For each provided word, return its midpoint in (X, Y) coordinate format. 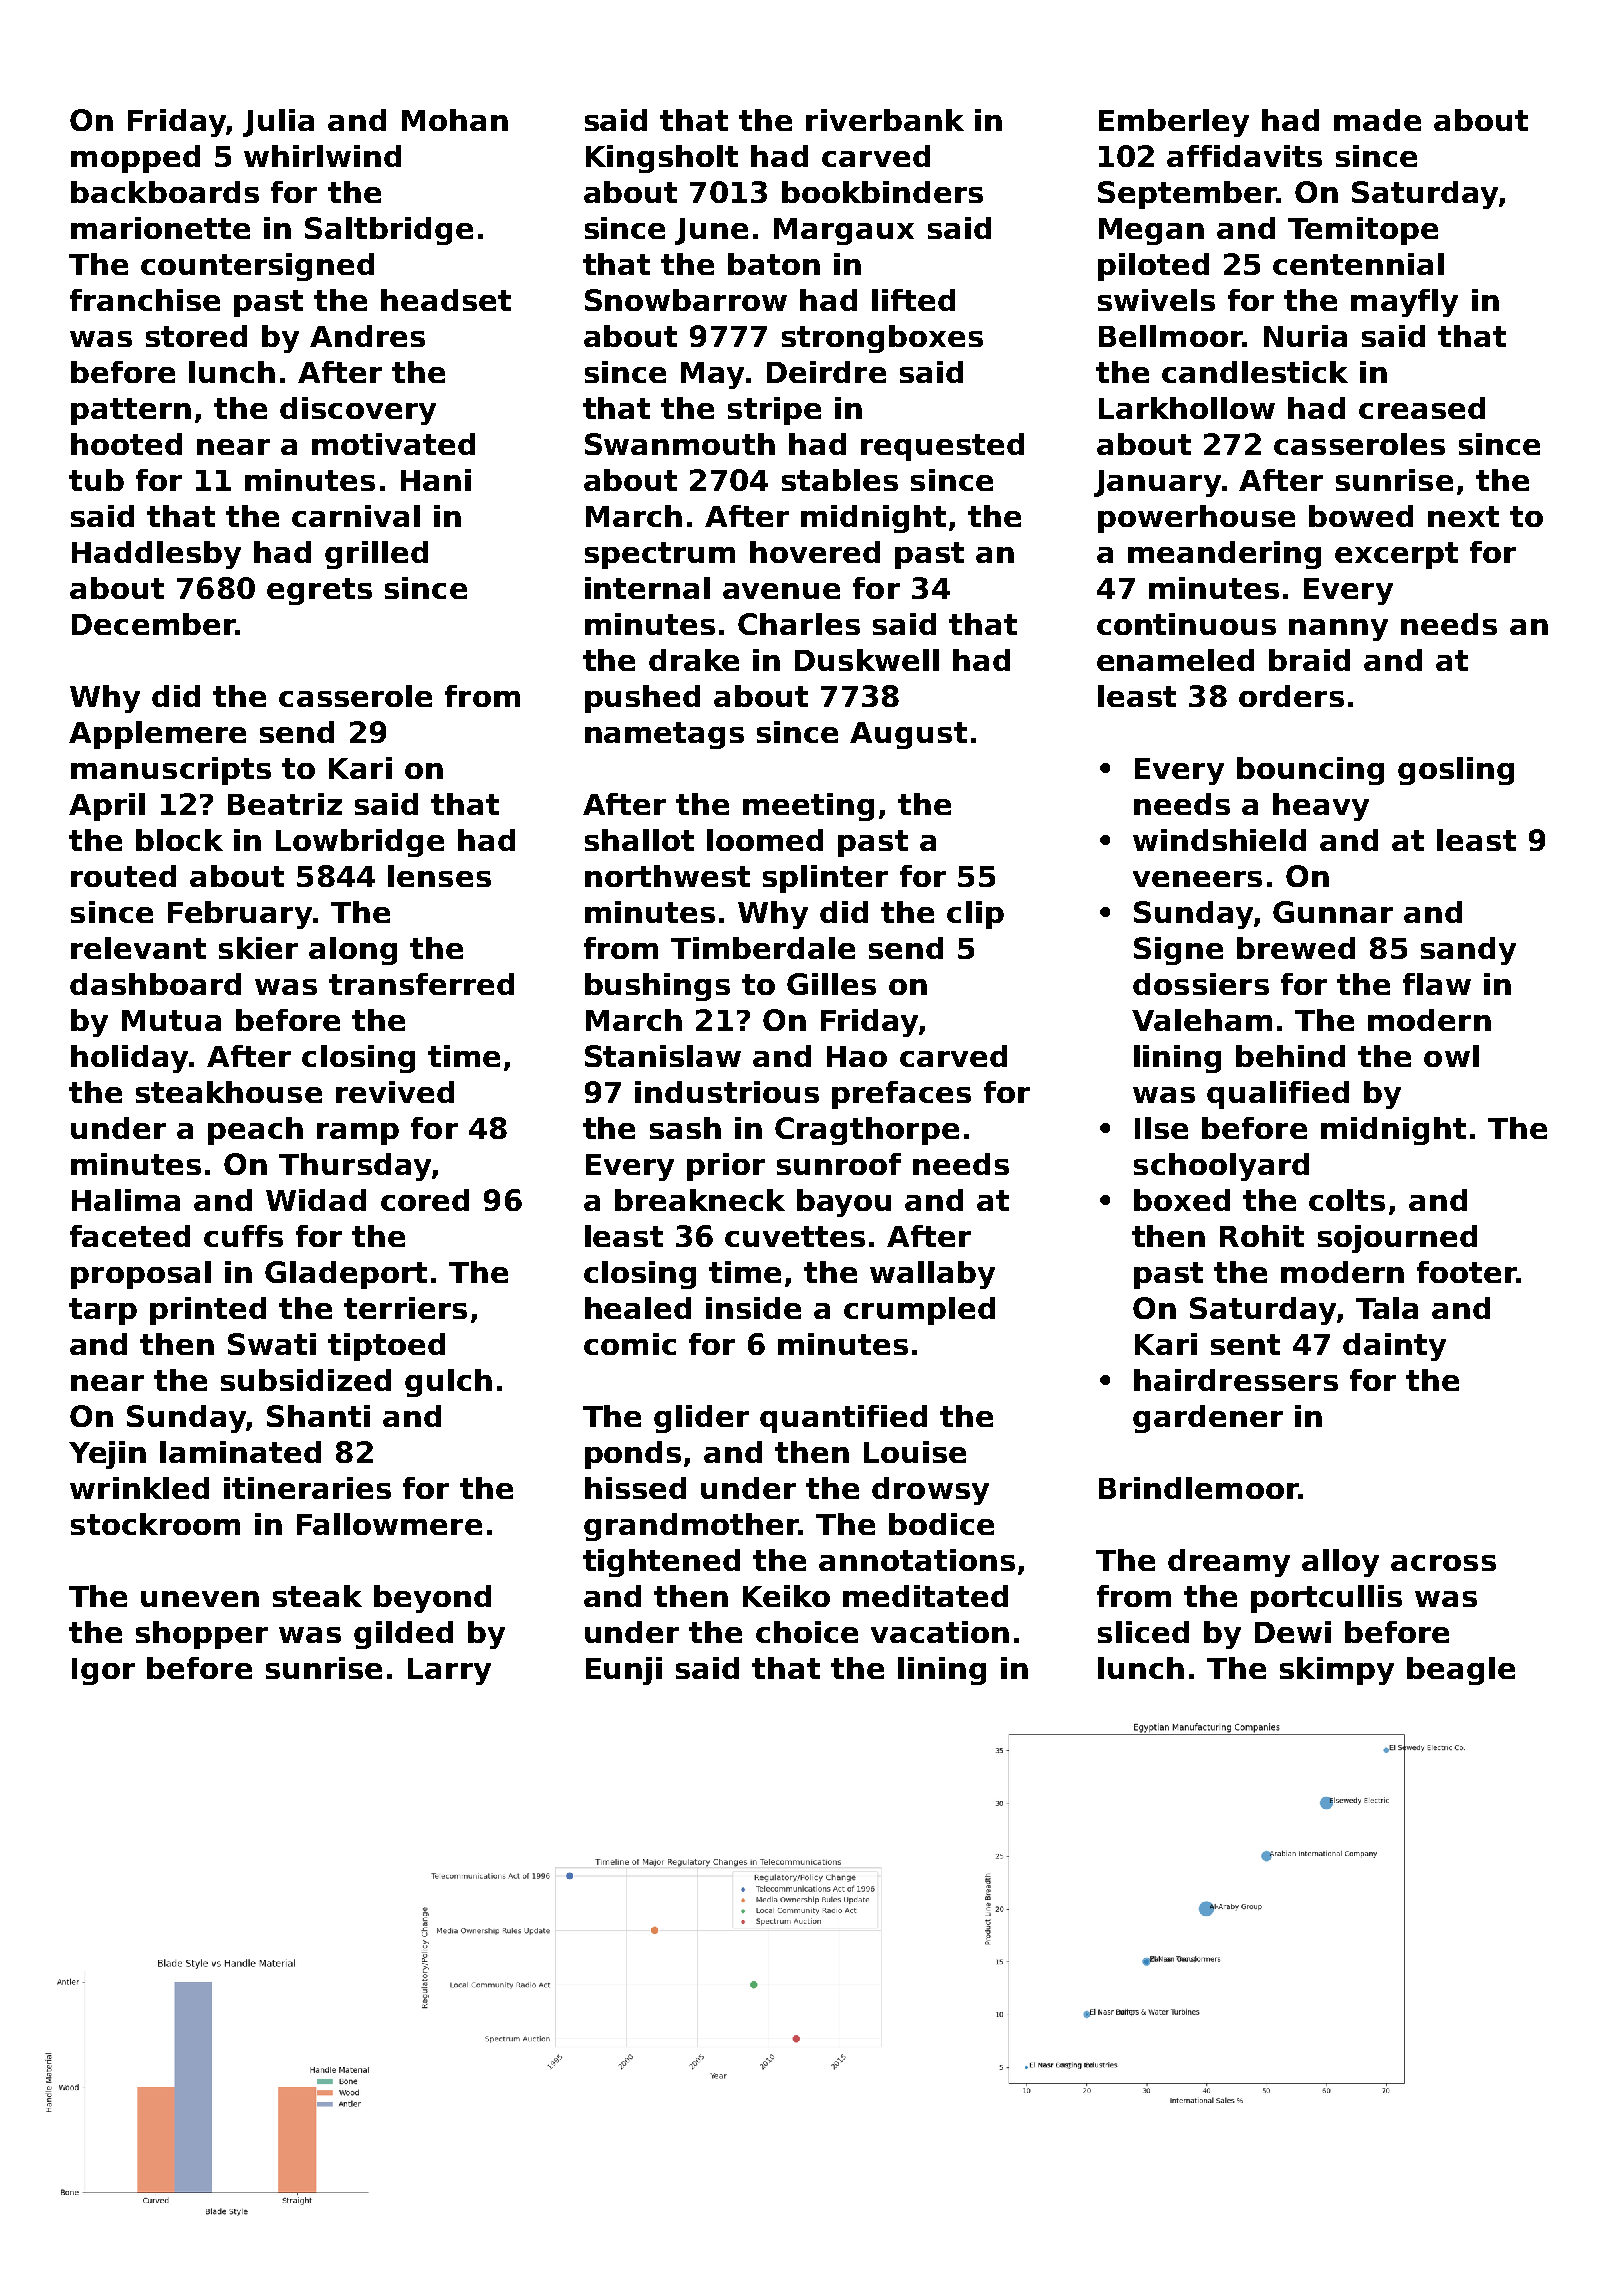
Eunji (624, 1671)
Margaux (844, 231)
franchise (145, 300)
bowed (1361, 516)
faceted (130, 1236)
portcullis (1326, 1599)
